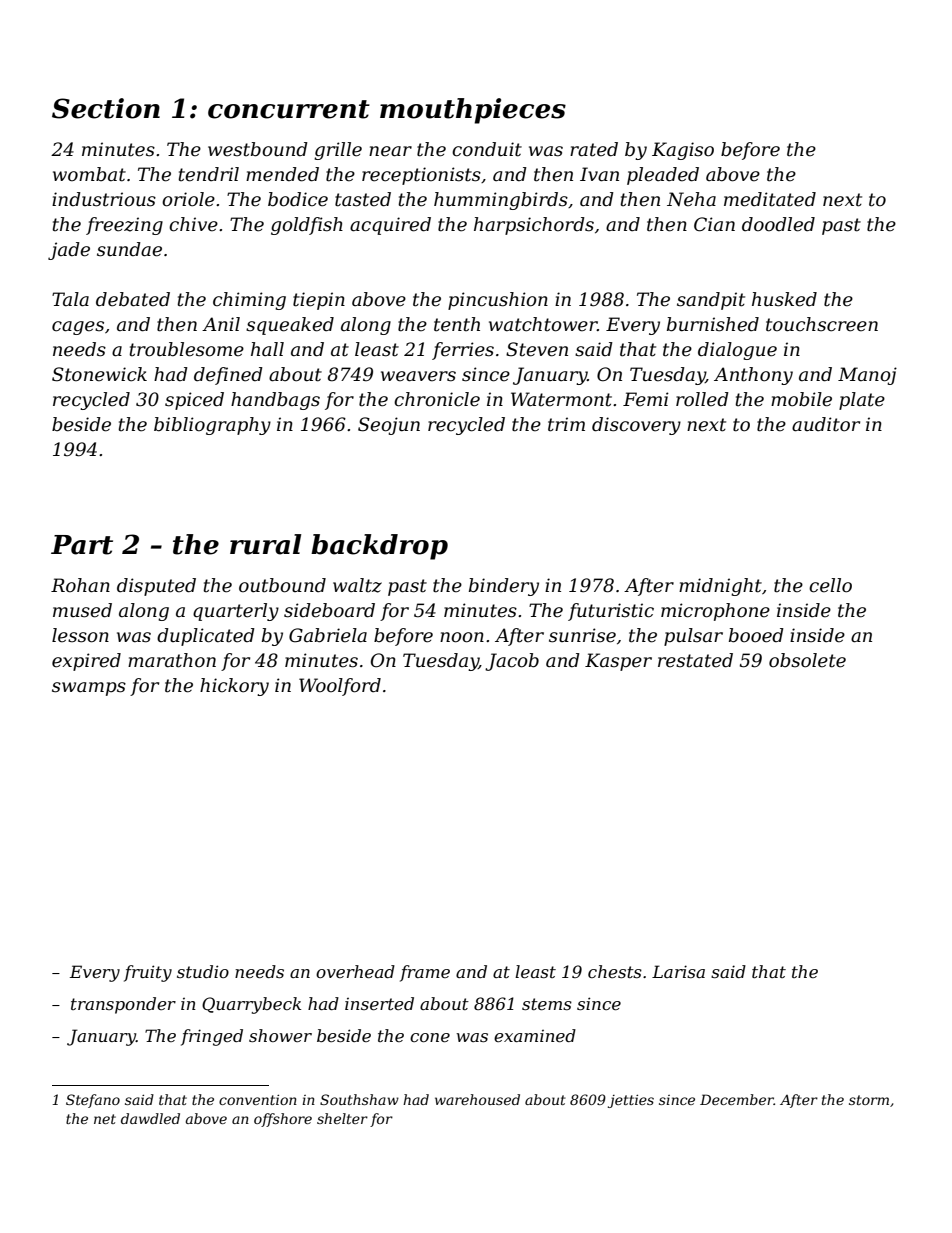  Describe the element at coordinates (695, 660) in the screenshot. I see `restated` at that location.
